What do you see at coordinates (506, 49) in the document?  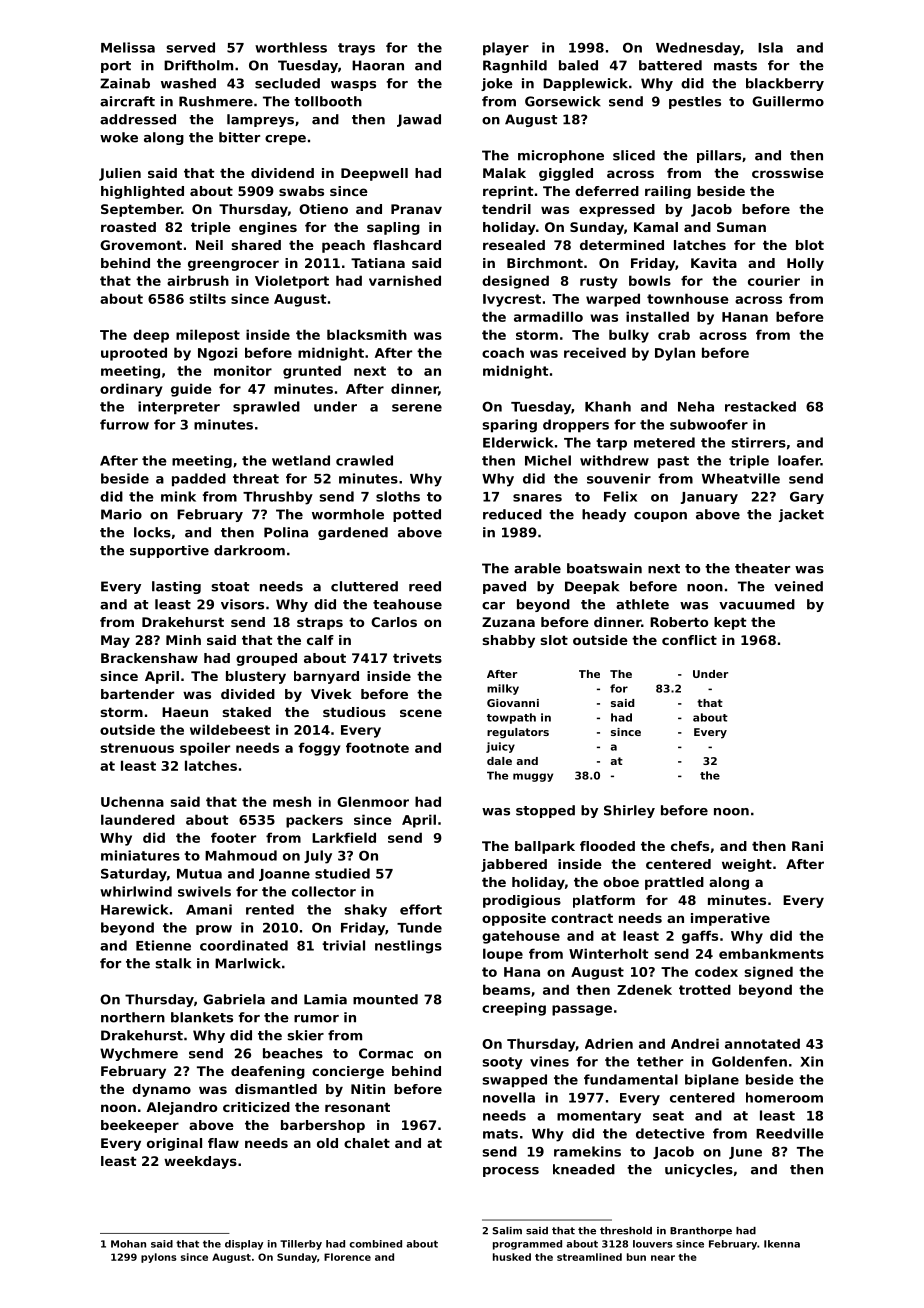 I see `player` at bounding box center [506, 49].
